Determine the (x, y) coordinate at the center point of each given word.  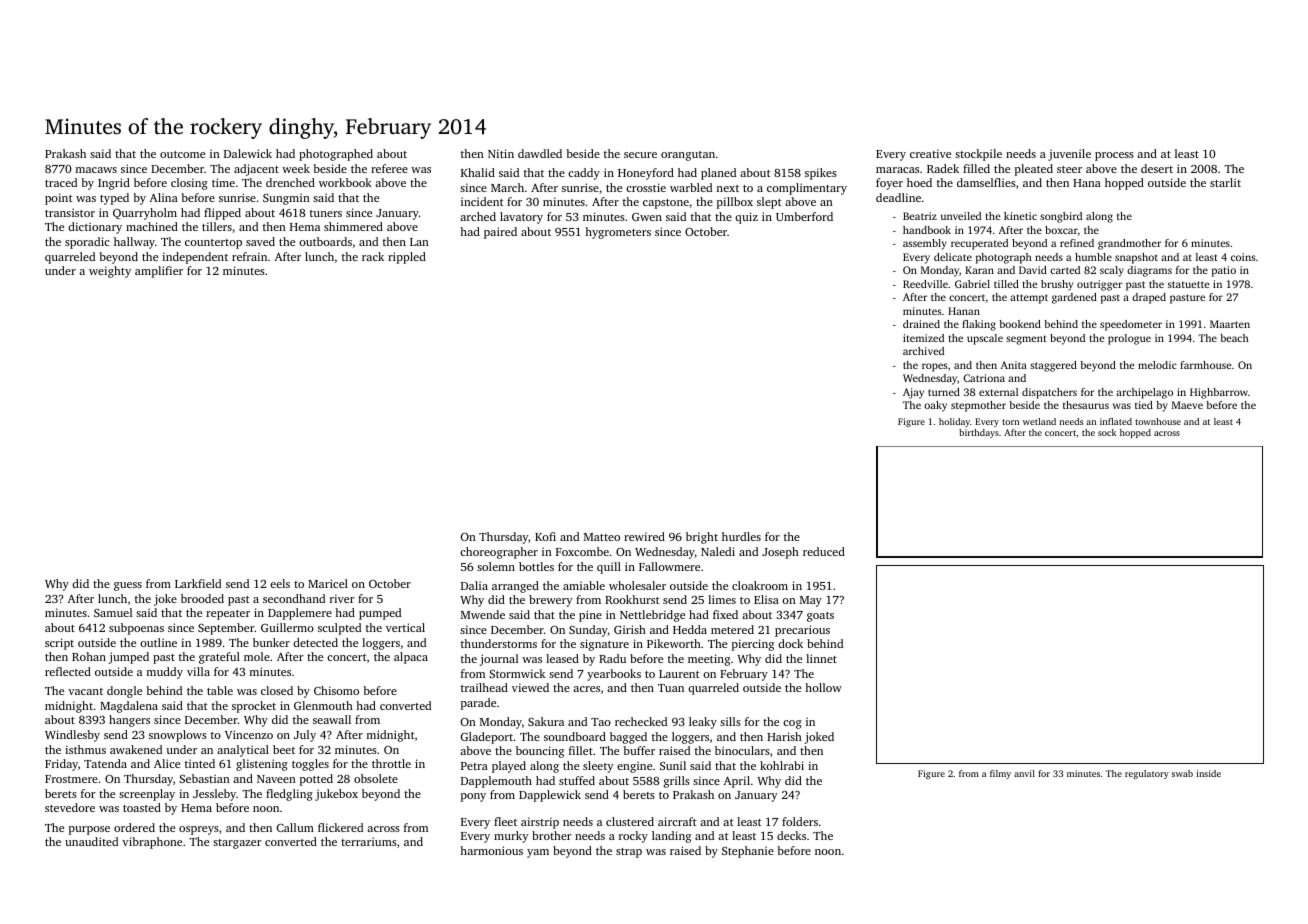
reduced (824, 551)
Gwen (647, 217)
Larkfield (198, 583)
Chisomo (336, 690)
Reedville (925, 284)
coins (1243, 257)
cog (792, 724)
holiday (954, 422)
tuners (326, 213)
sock (1107, 432)
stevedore (70, 807)
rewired (644, 536)
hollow (823, 687)
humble (1093, 257)
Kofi (545, 536)
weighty (110, 272)
